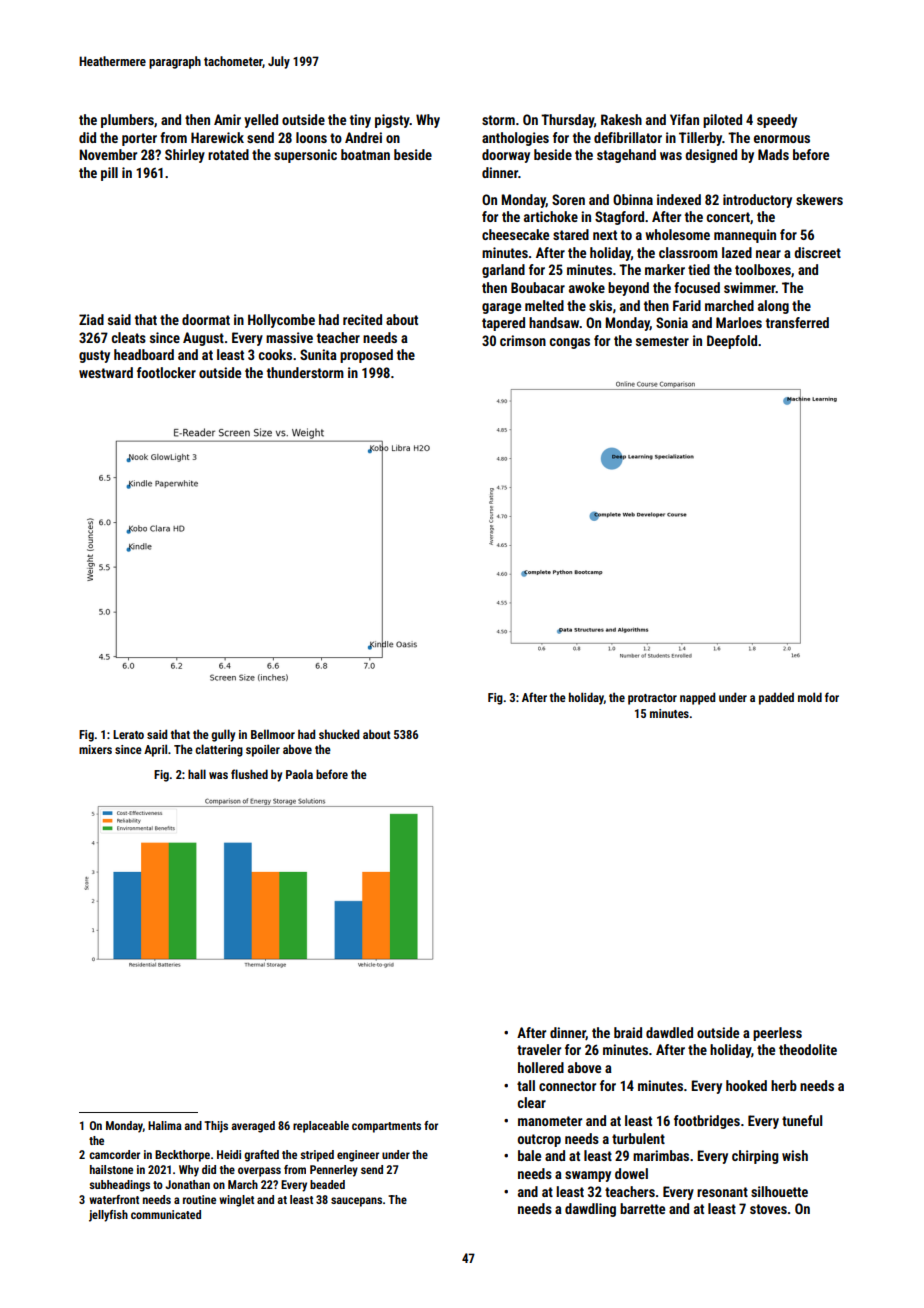 The image size is (924, 1308). I want to click on defibrillator, so click(628, 137).
